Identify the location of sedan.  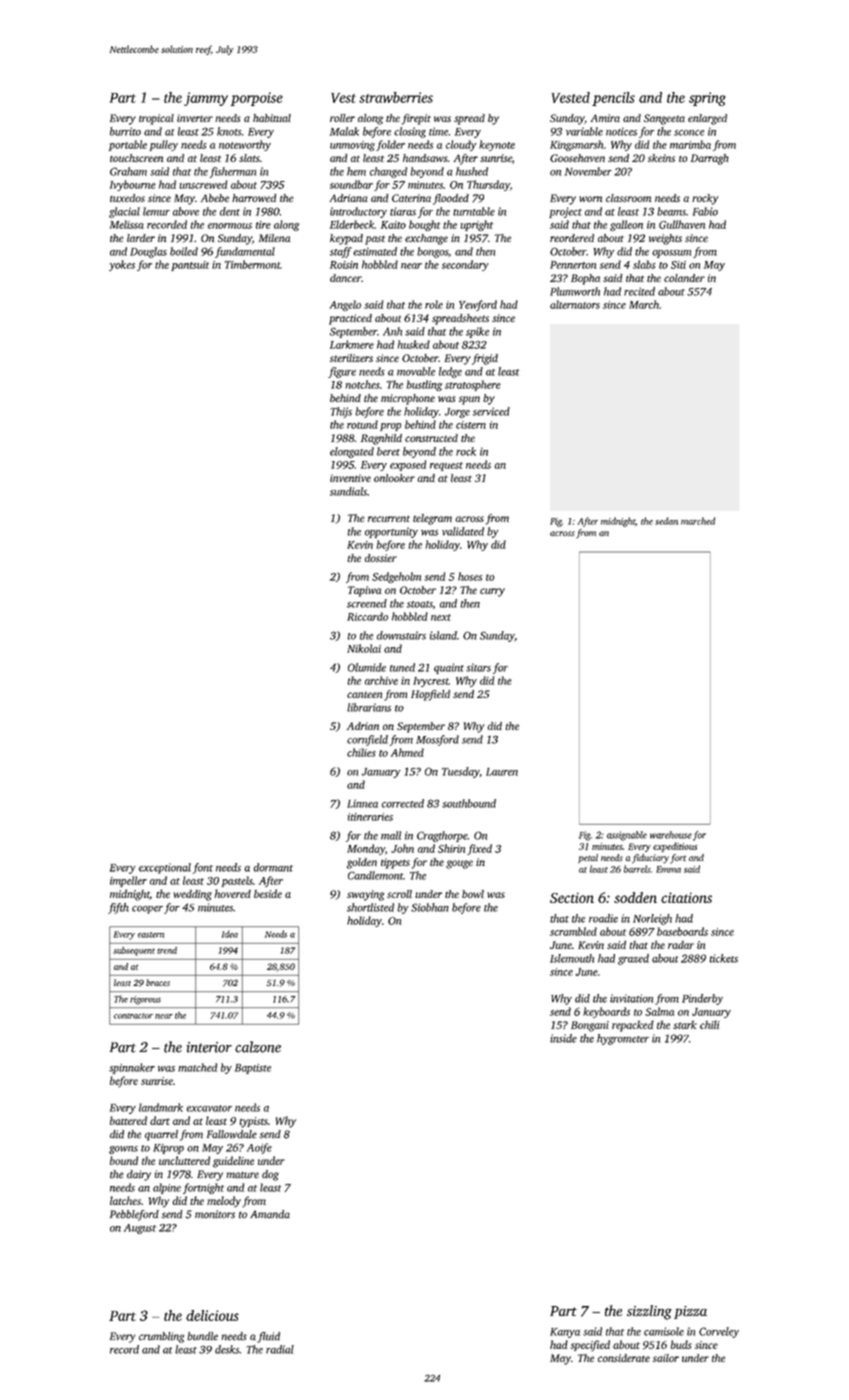
(666, 521).
